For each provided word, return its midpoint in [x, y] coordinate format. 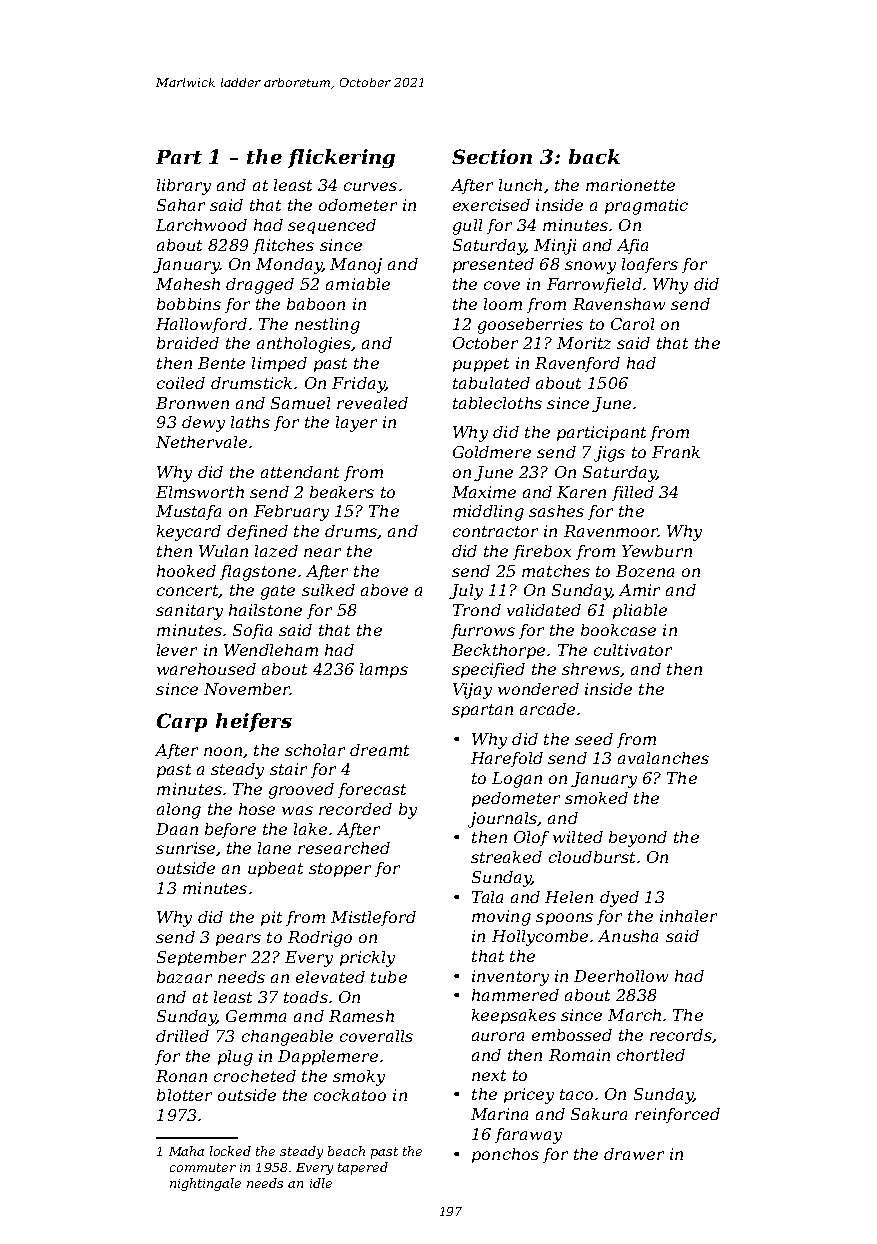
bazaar [184, 977]
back [594, 156]
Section [492, 156]
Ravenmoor [611, 531]
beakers [342, 492]
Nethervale [201, 442]
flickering [341, 158]
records [681, 1035]
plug [235, 1058]
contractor [495, 531]
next [489, 1075]
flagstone [258, 573]
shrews [591, 669]
